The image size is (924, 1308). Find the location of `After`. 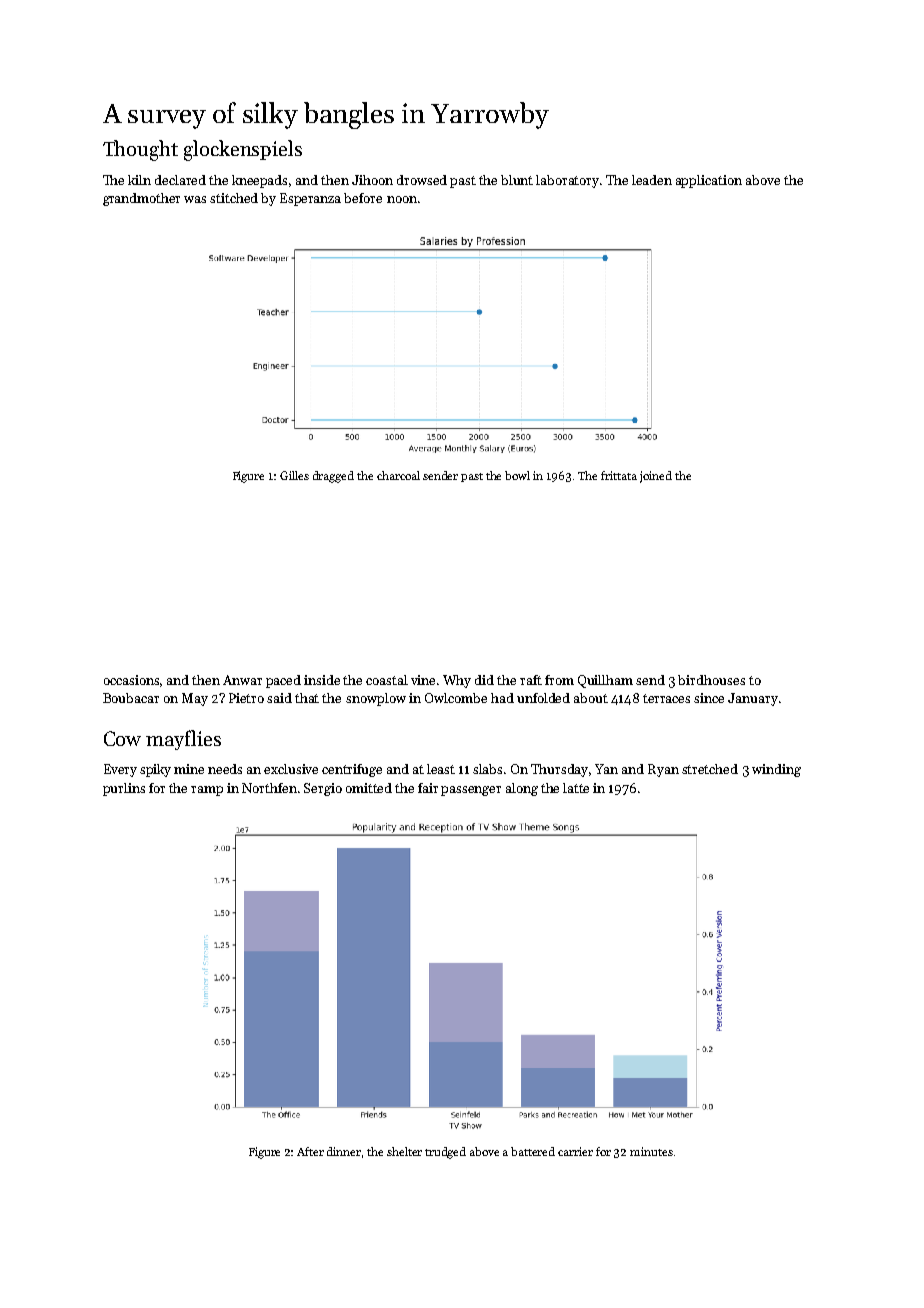

After is located at coordinates (310, 1151).
